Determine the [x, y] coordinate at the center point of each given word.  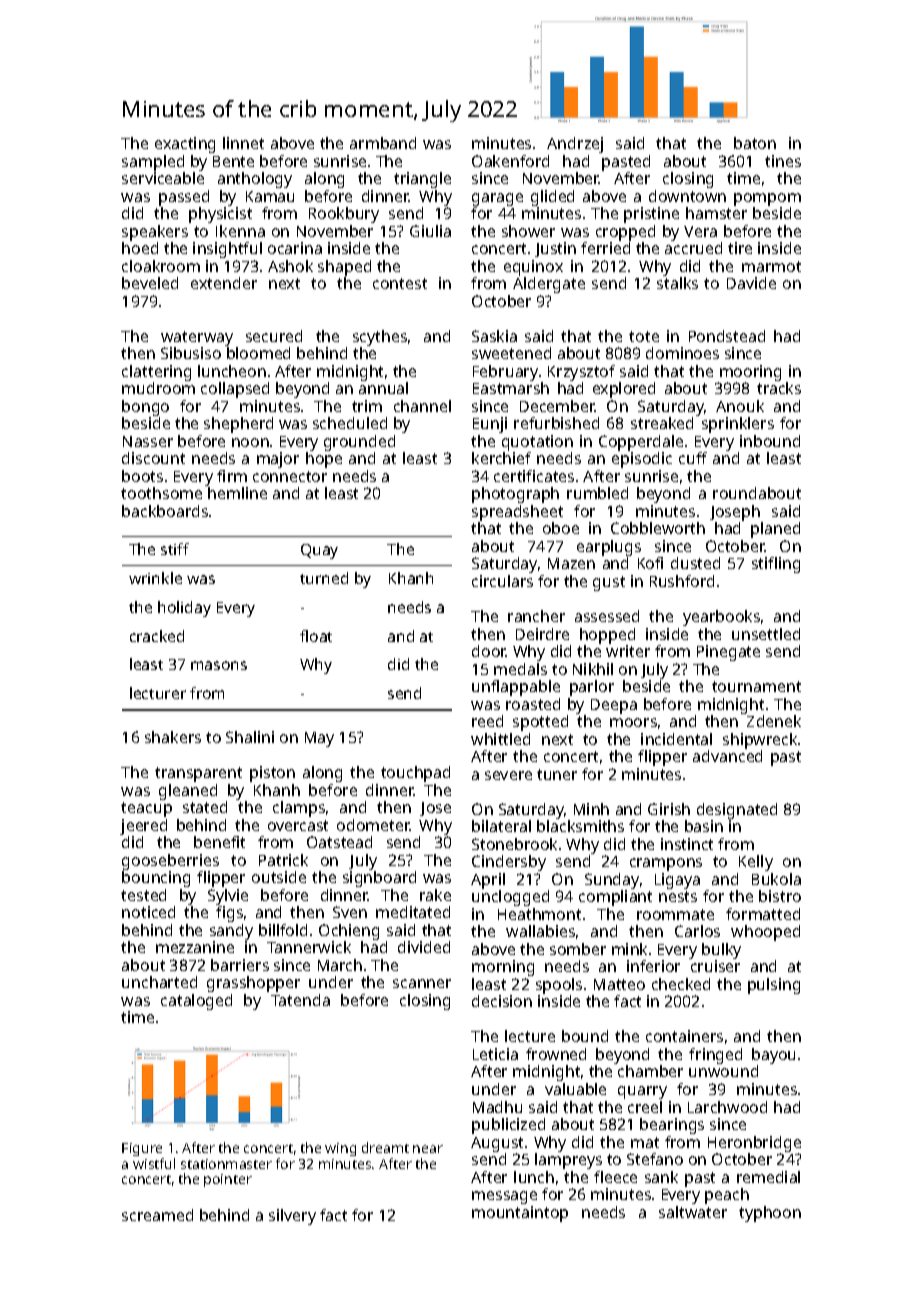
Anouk [740, 406]
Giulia [430, 231]
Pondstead [727, 336]
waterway [197, 338]
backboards [165, 511]
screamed [157, 1215]
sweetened [511, 353]
